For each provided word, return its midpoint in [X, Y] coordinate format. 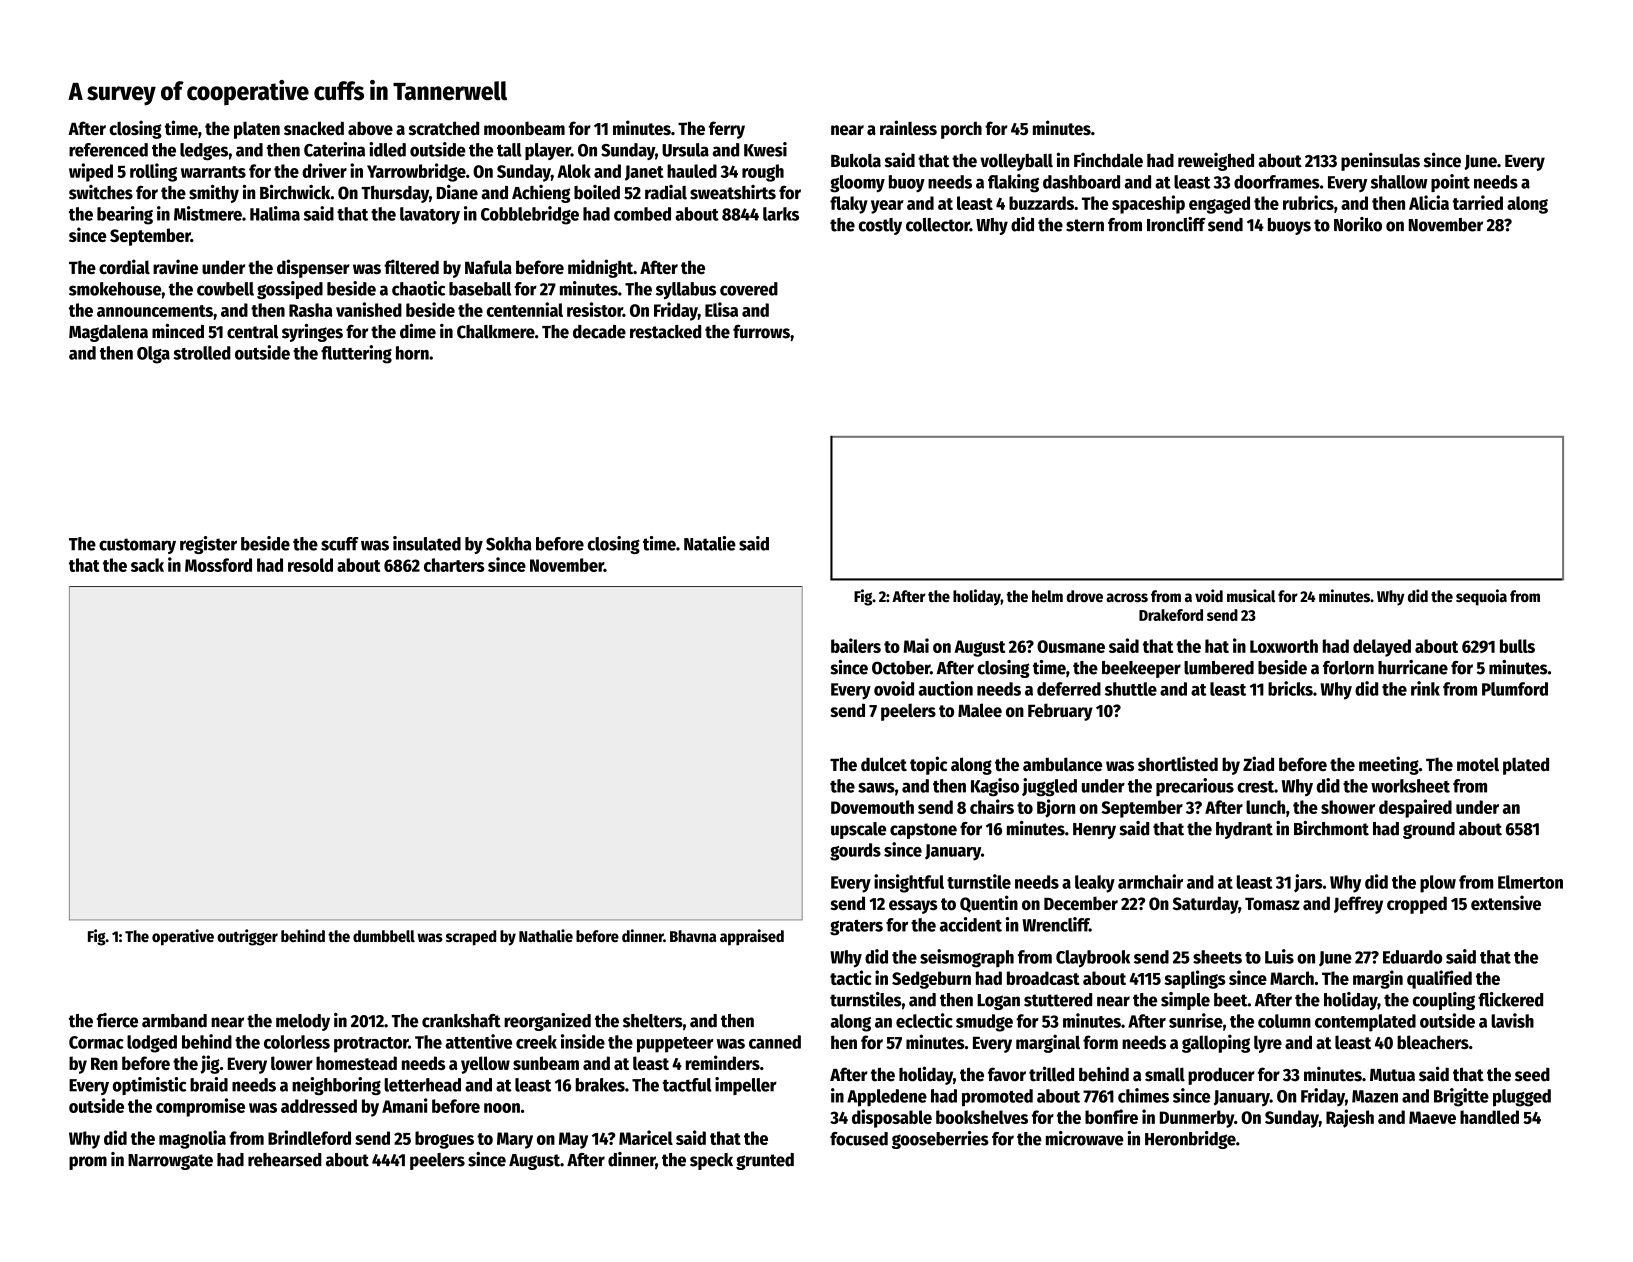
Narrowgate [170, 1162]
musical [1251, 596]
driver [324, 170]
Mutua [1392, 1075]
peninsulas [1380, 161]
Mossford [218, 565]
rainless [908, 127]
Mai [916, 645]
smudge [984, 1023]
